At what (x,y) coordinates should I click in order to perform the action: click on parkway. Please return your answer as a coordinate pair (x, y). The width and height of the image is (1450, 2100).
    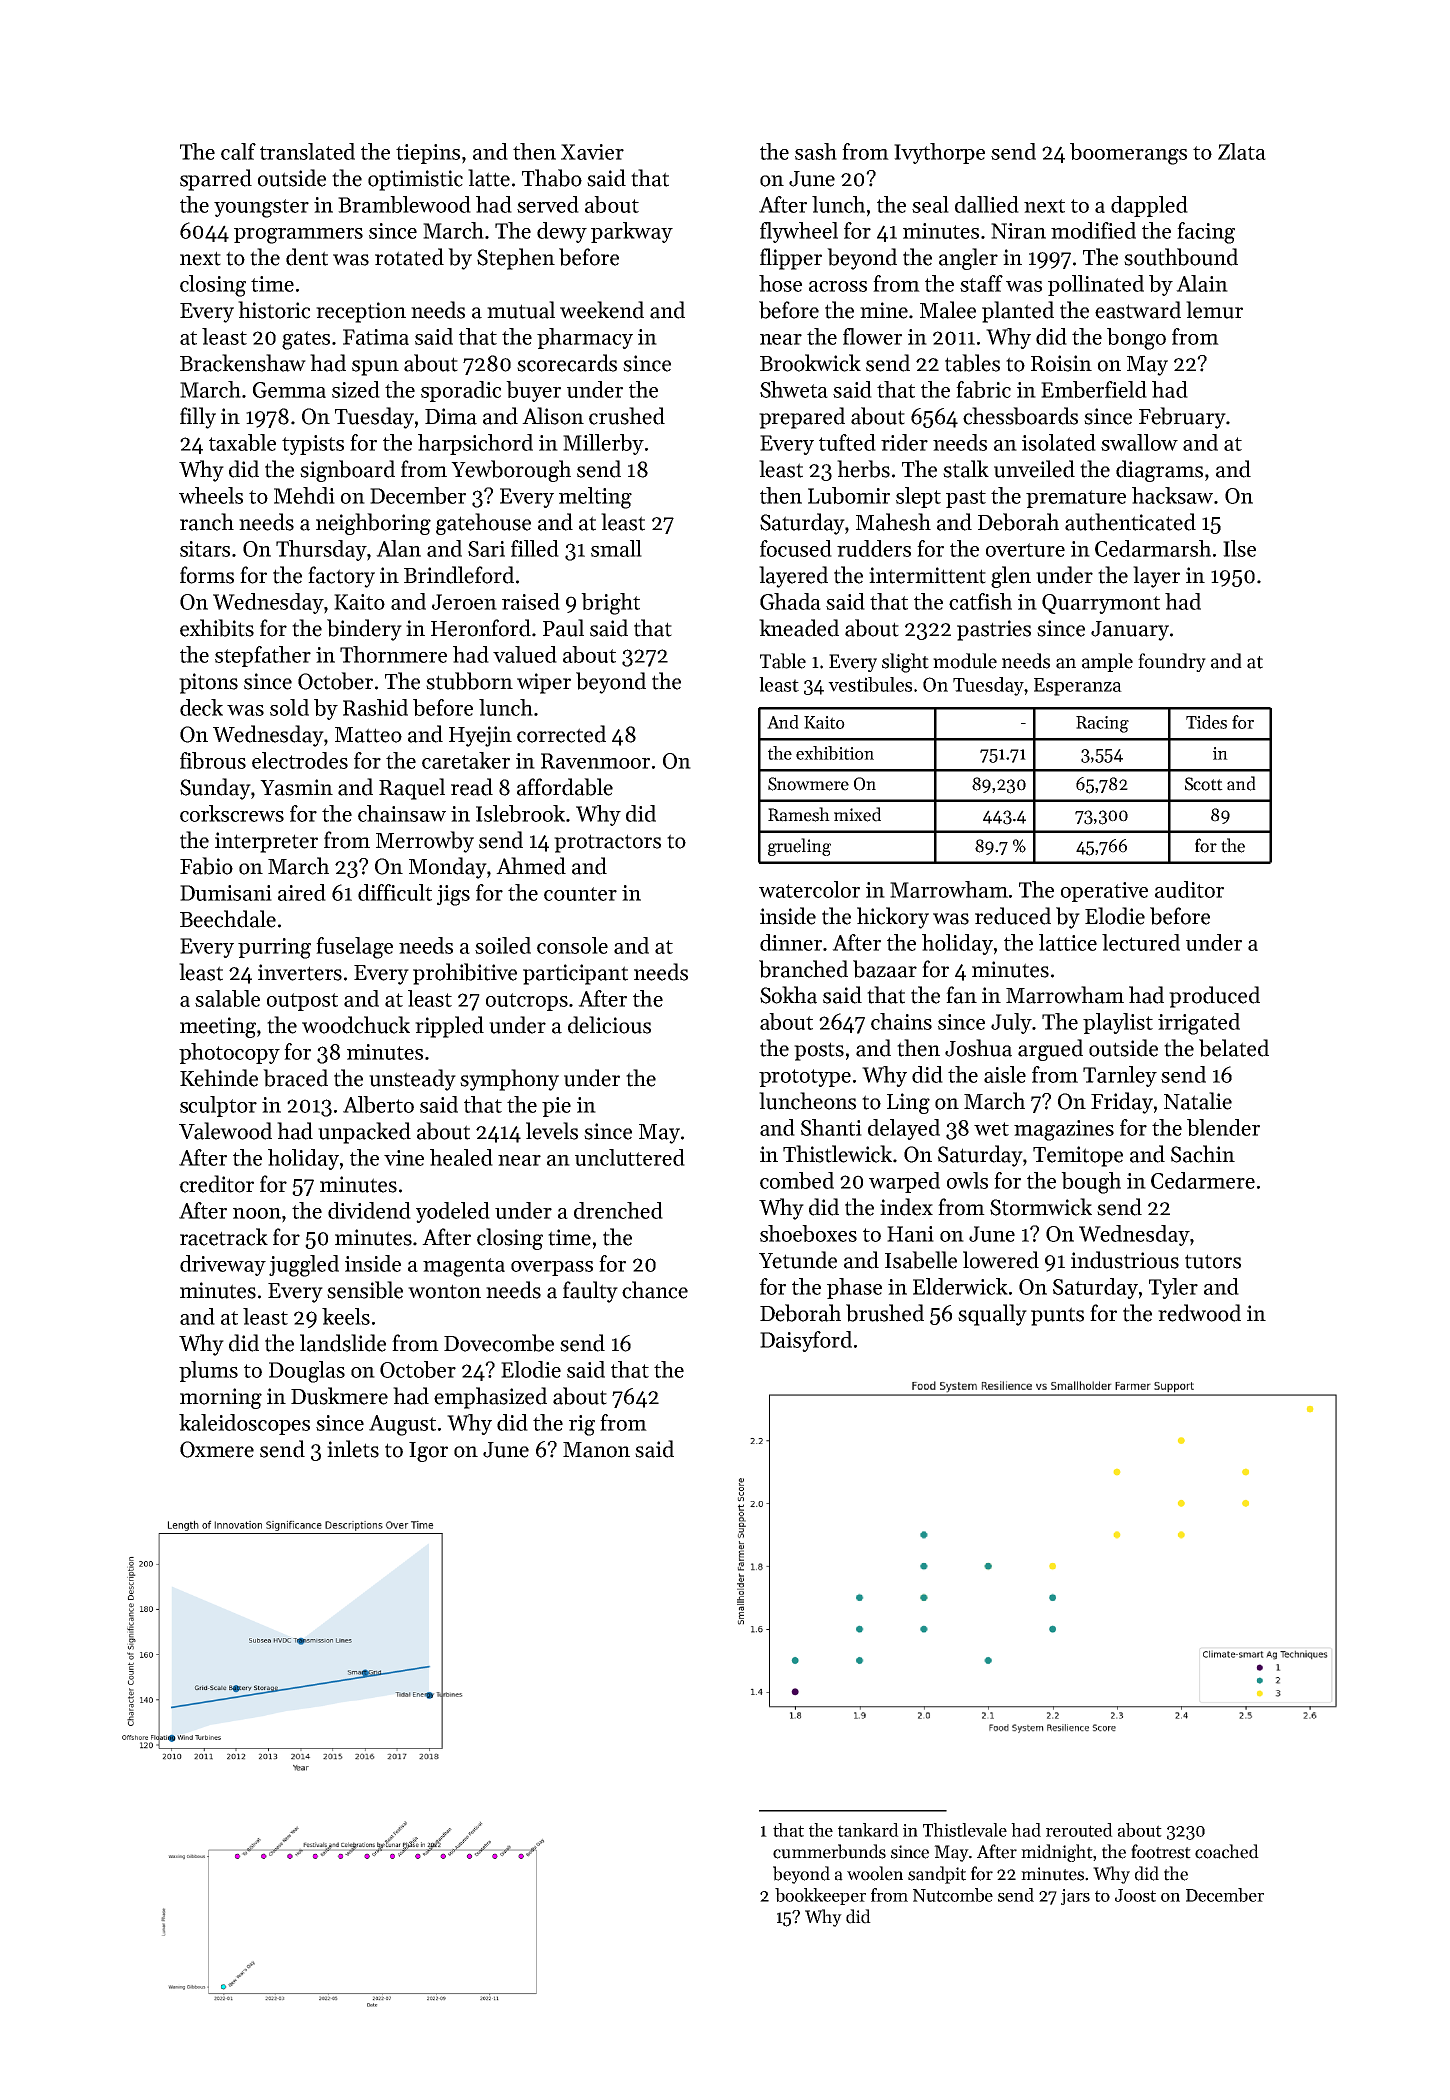
    Looking at the image, I should click on (632, 232).
